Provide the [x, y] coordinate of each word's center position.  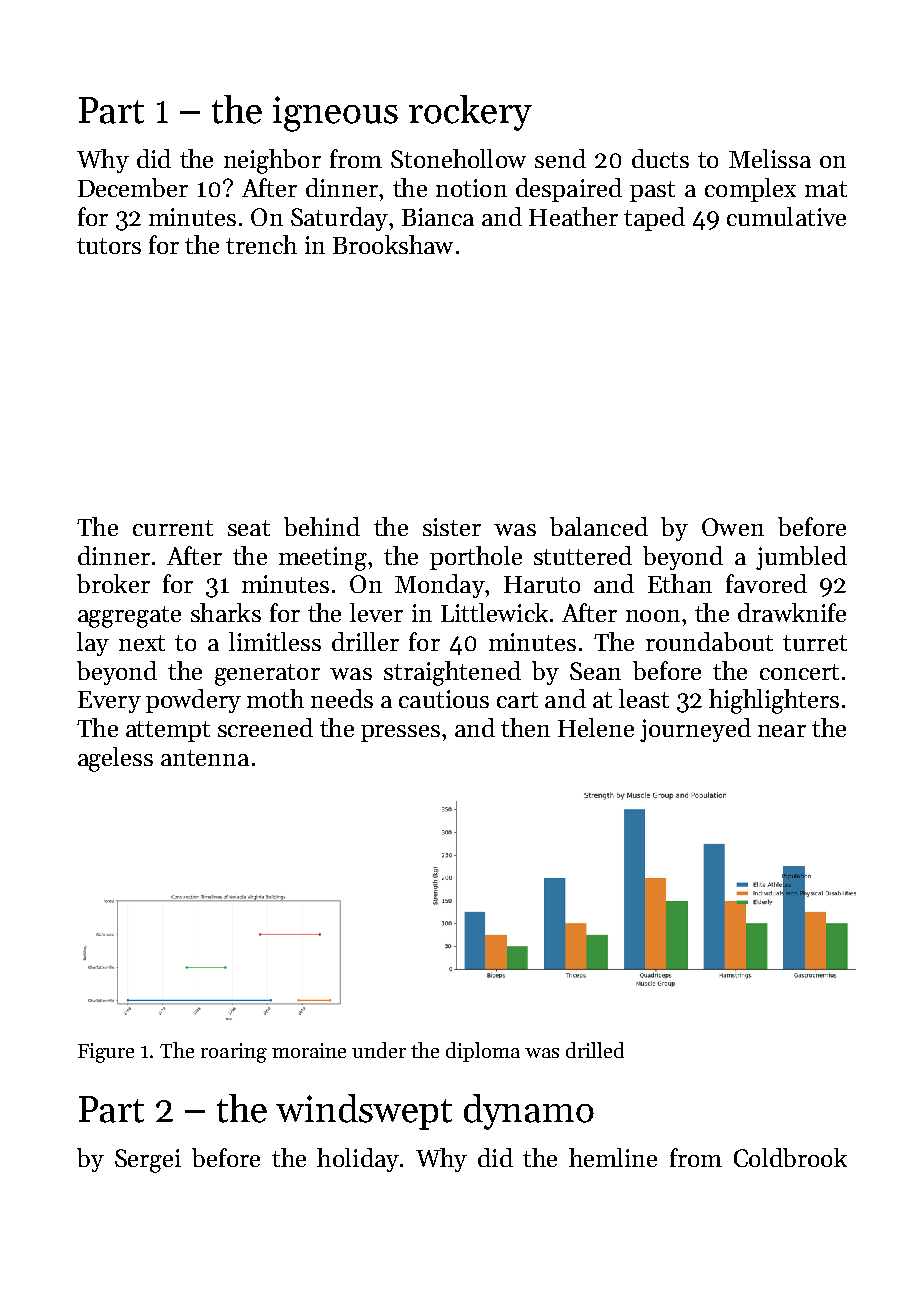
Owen [733, 527]
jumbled [801, 558]
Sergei [148, 1161]
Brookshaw [393, 244]
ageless [115, 759]
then [525, 727]
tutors [109, 246]
